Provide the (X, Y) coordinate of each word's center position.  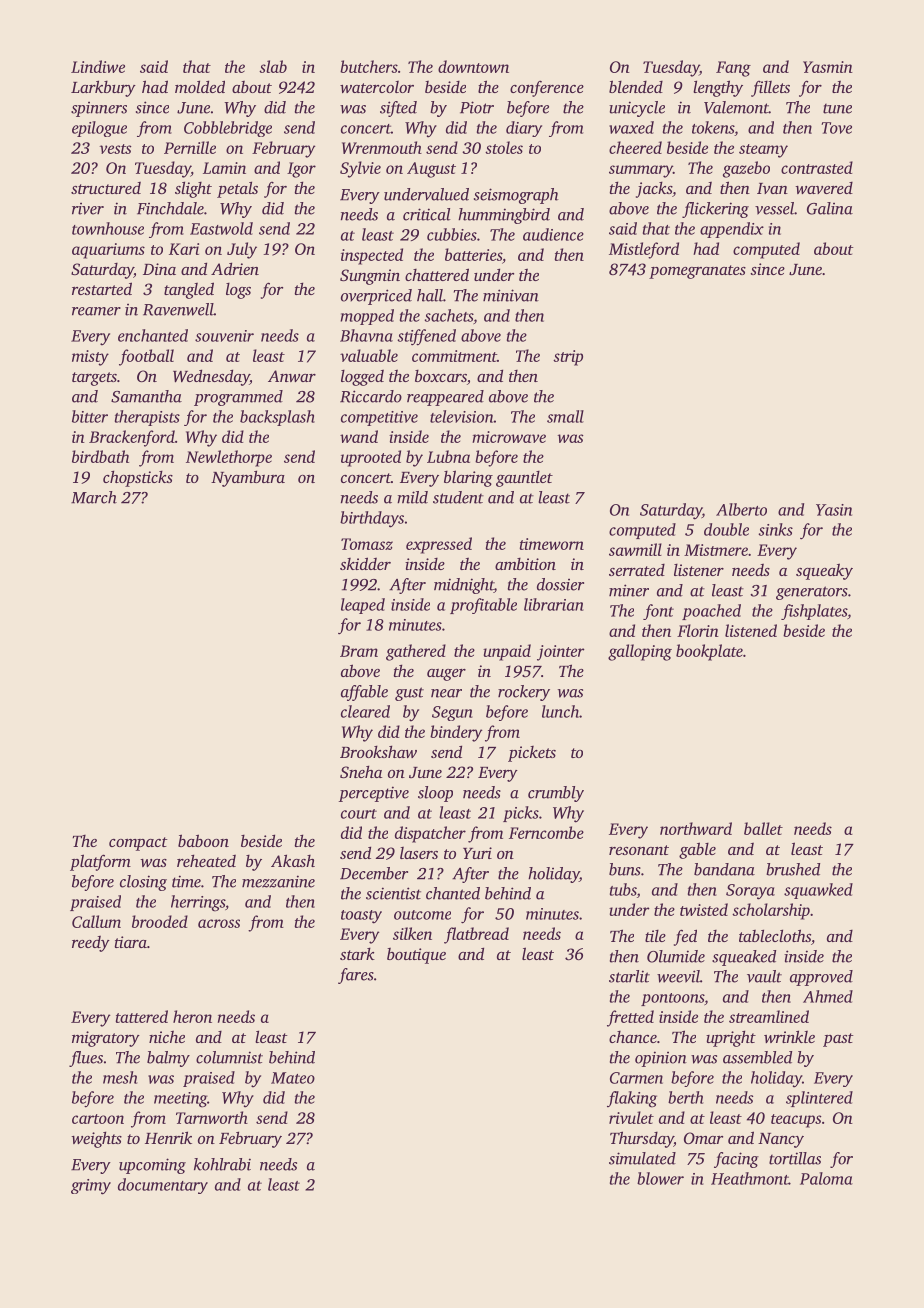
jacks (654, 189)
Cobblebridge (228, 129)
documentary (163, 1186)
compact (138, 844)
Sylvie (360, 169)
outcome (422, 915)
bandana (724, 869)
